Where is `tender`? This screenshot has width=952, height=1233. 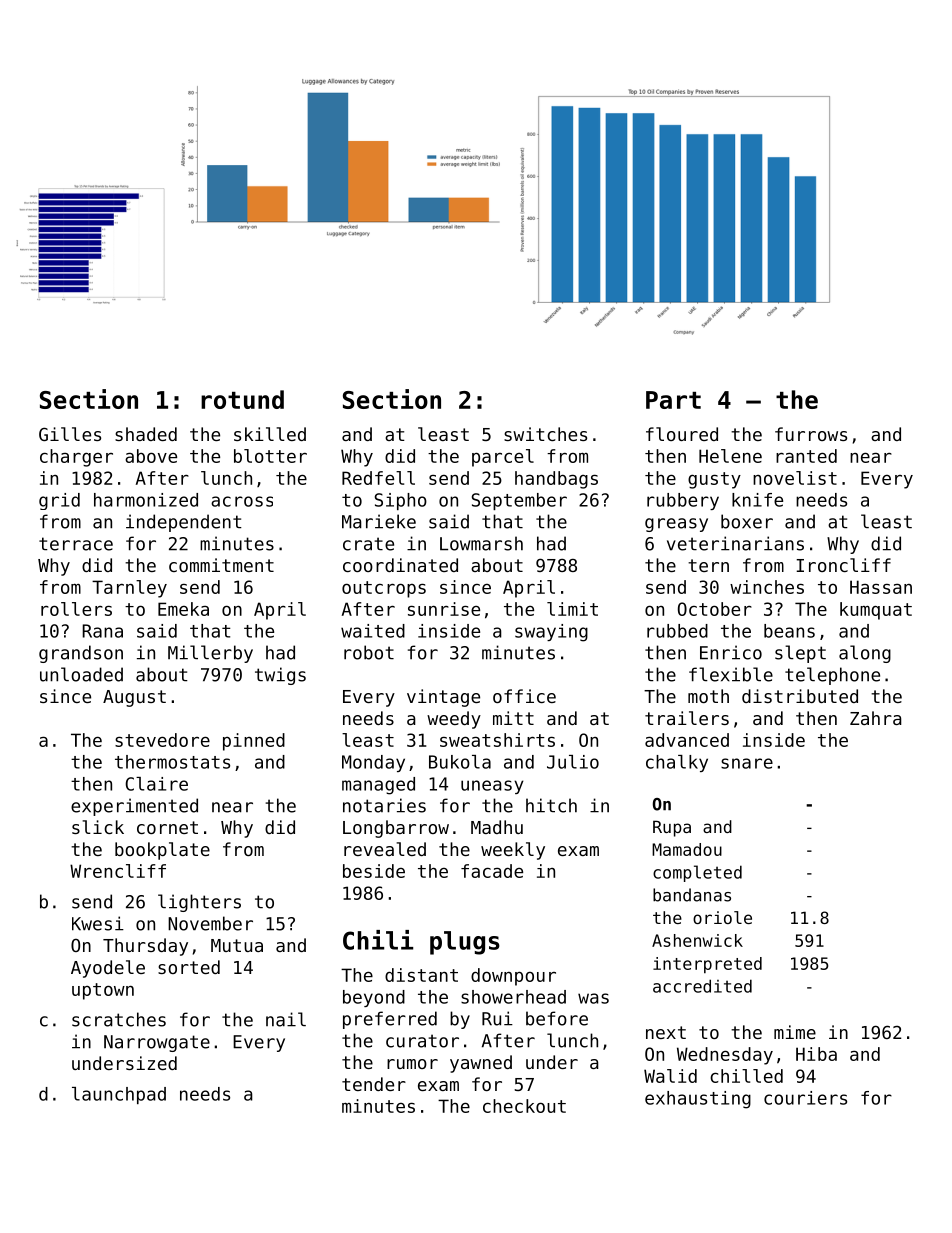 tender is located at coordinates (374, 1084).
